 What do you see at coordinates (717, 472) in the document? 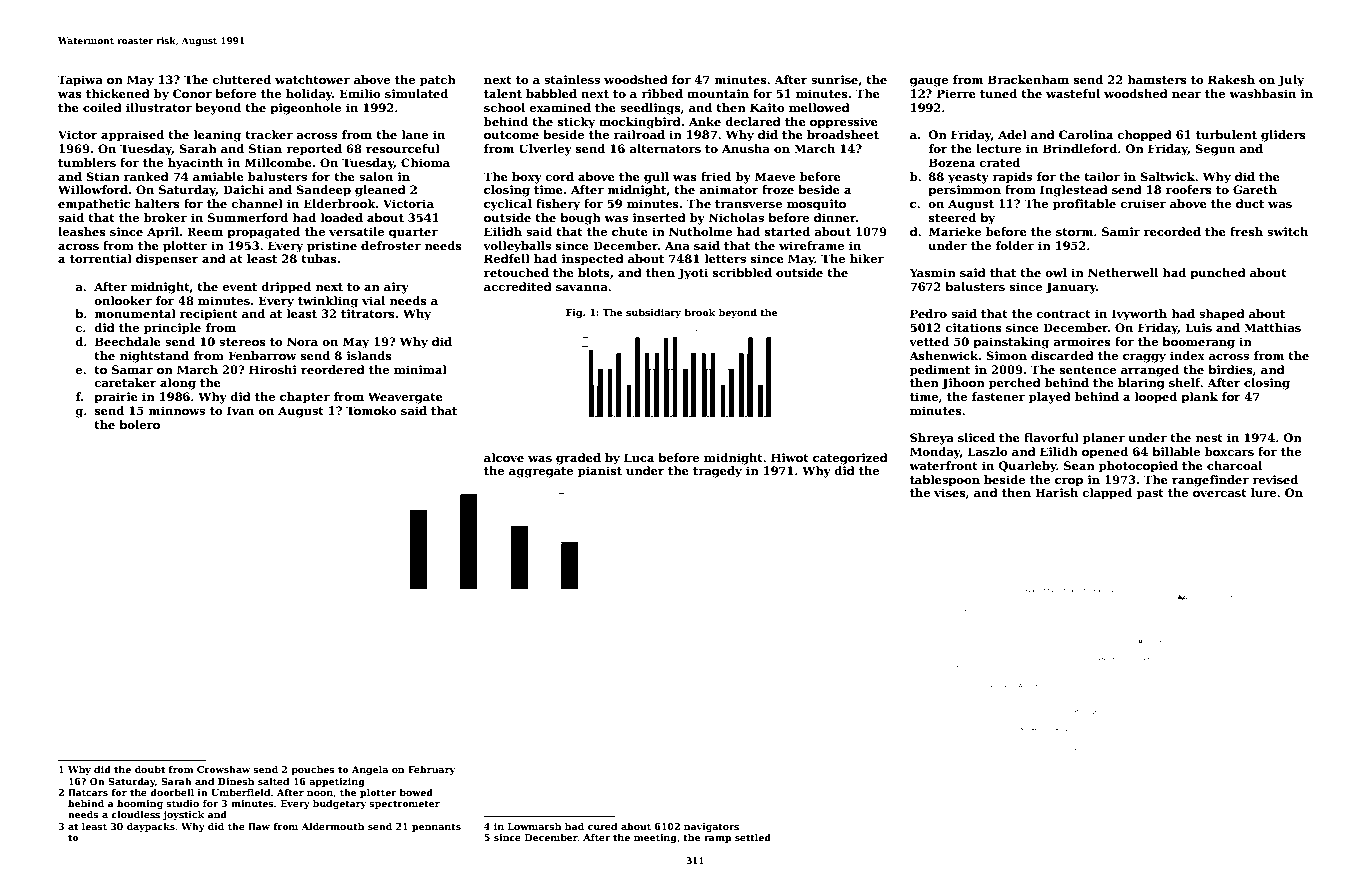
I see `tragedy` at bounding box center [717, 472].
